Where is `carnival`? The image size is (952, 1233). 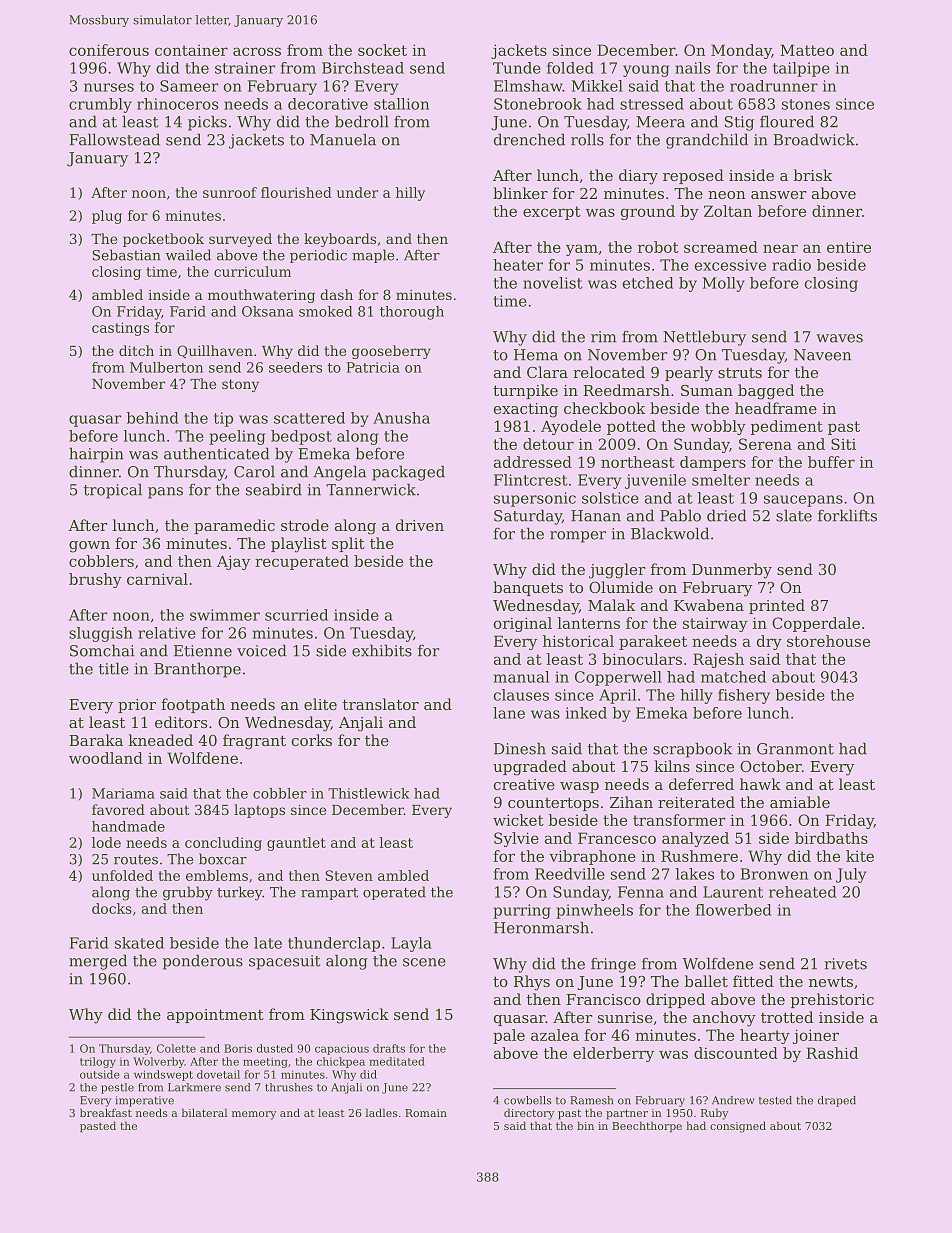
carnival is located at coordinates (157, 579).
